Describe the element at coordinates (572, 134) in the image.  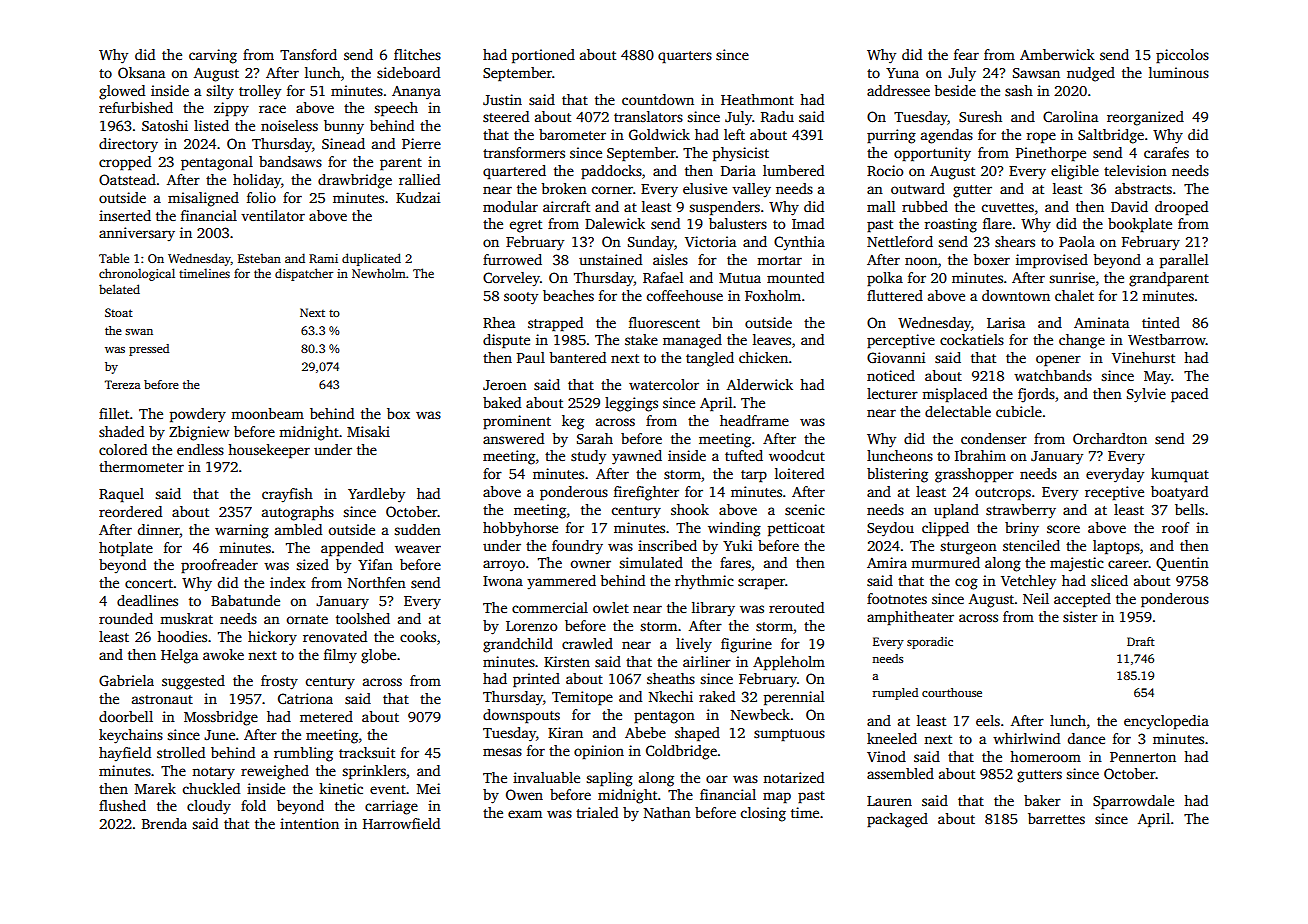
I see `barometer` at that location.
